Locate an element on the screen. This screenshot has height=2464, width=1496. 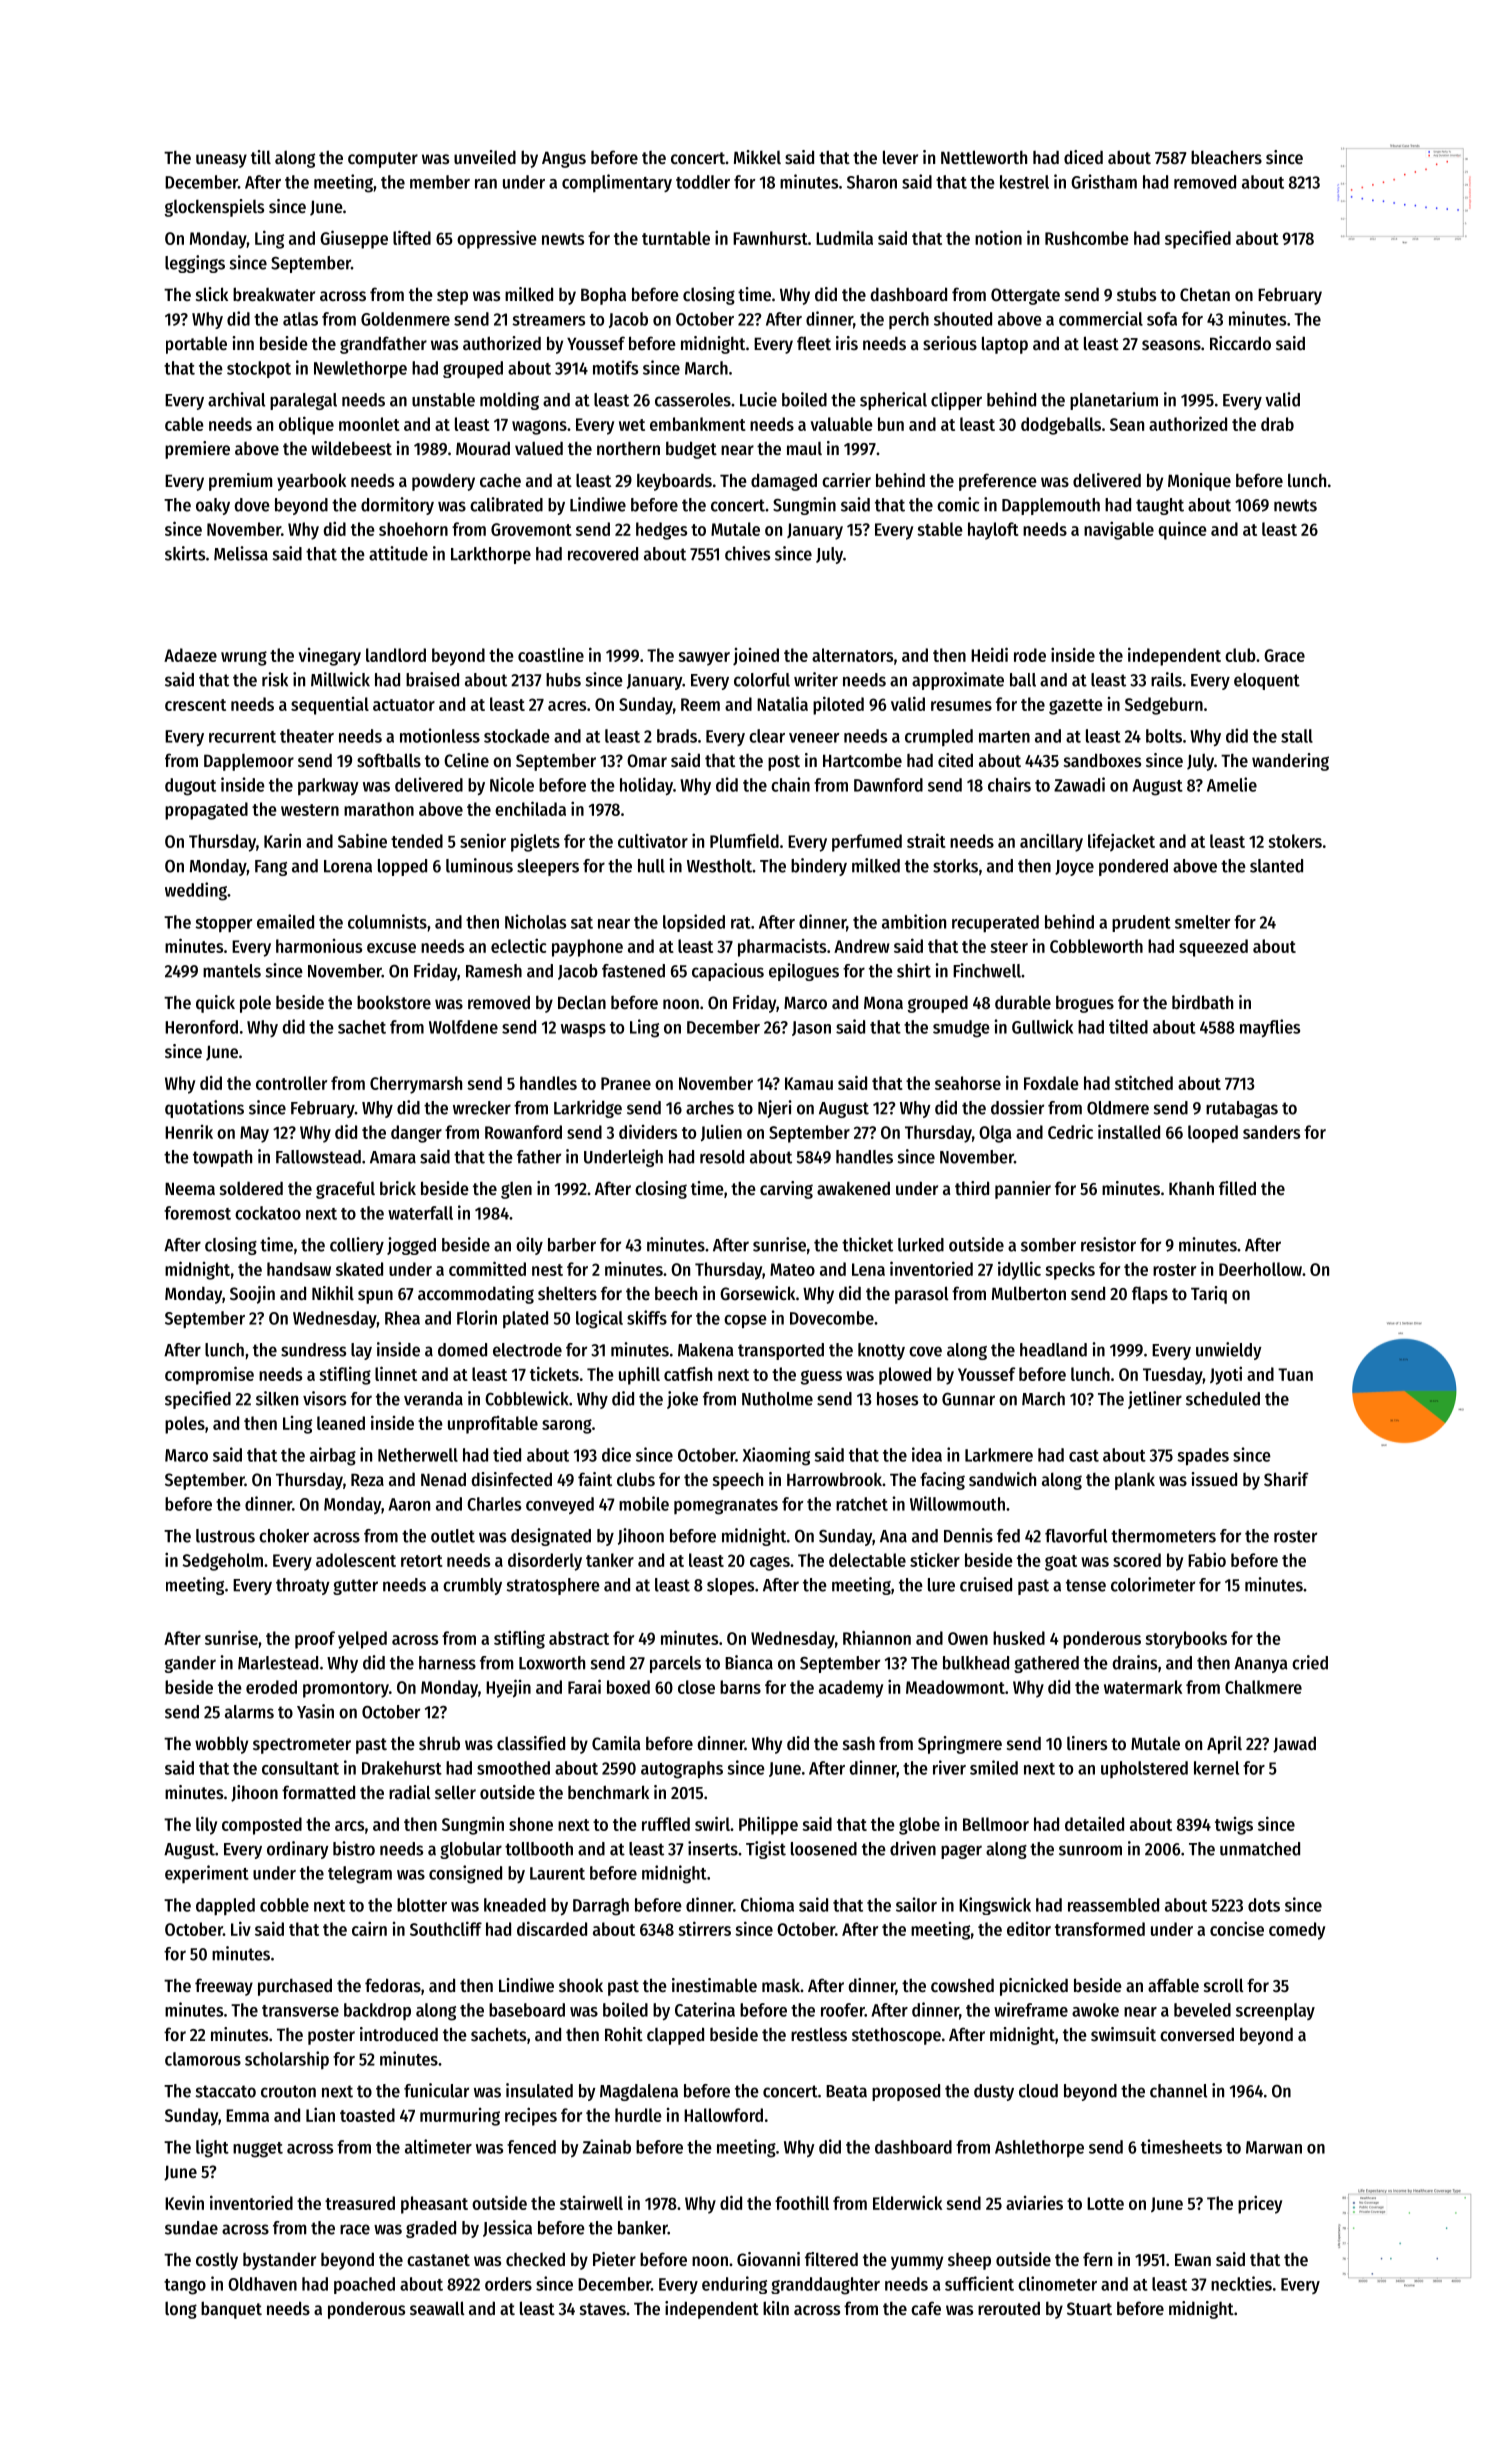
Wolfdene is located at coordinates (463, 1027).
